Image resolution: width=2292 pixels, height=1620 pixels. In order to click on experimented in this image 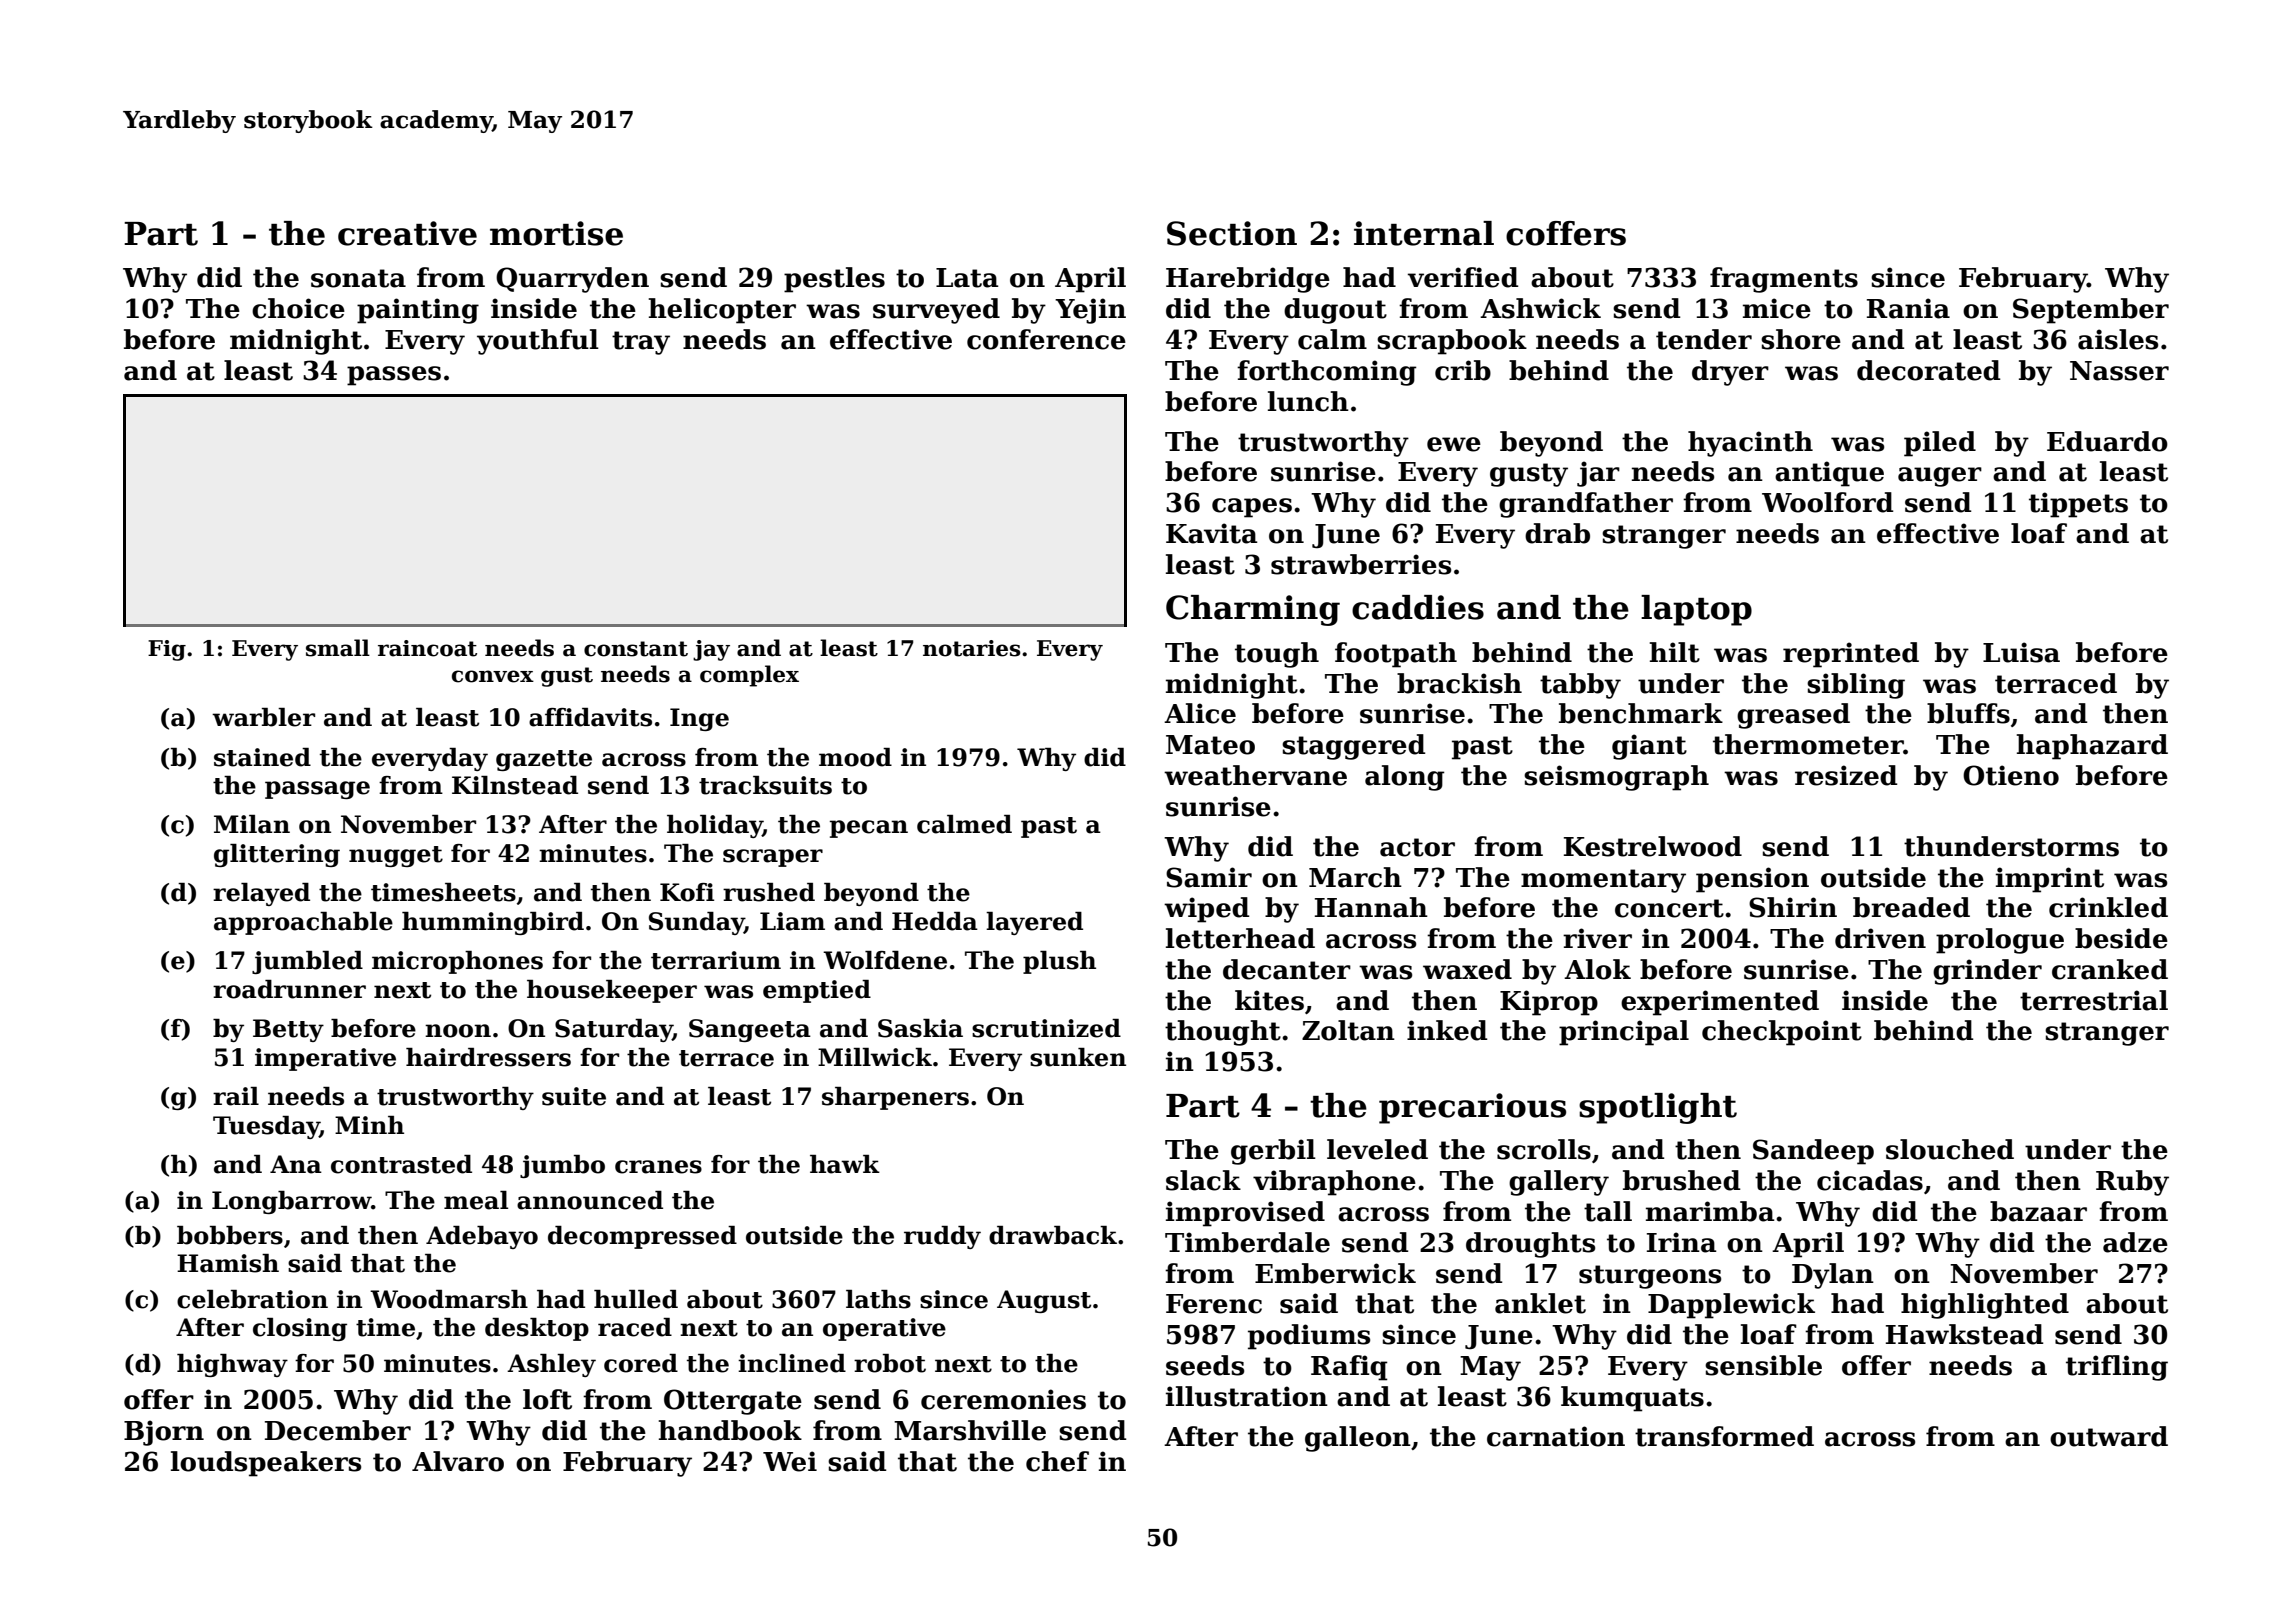, I will do `click(1720, 1003)`.
